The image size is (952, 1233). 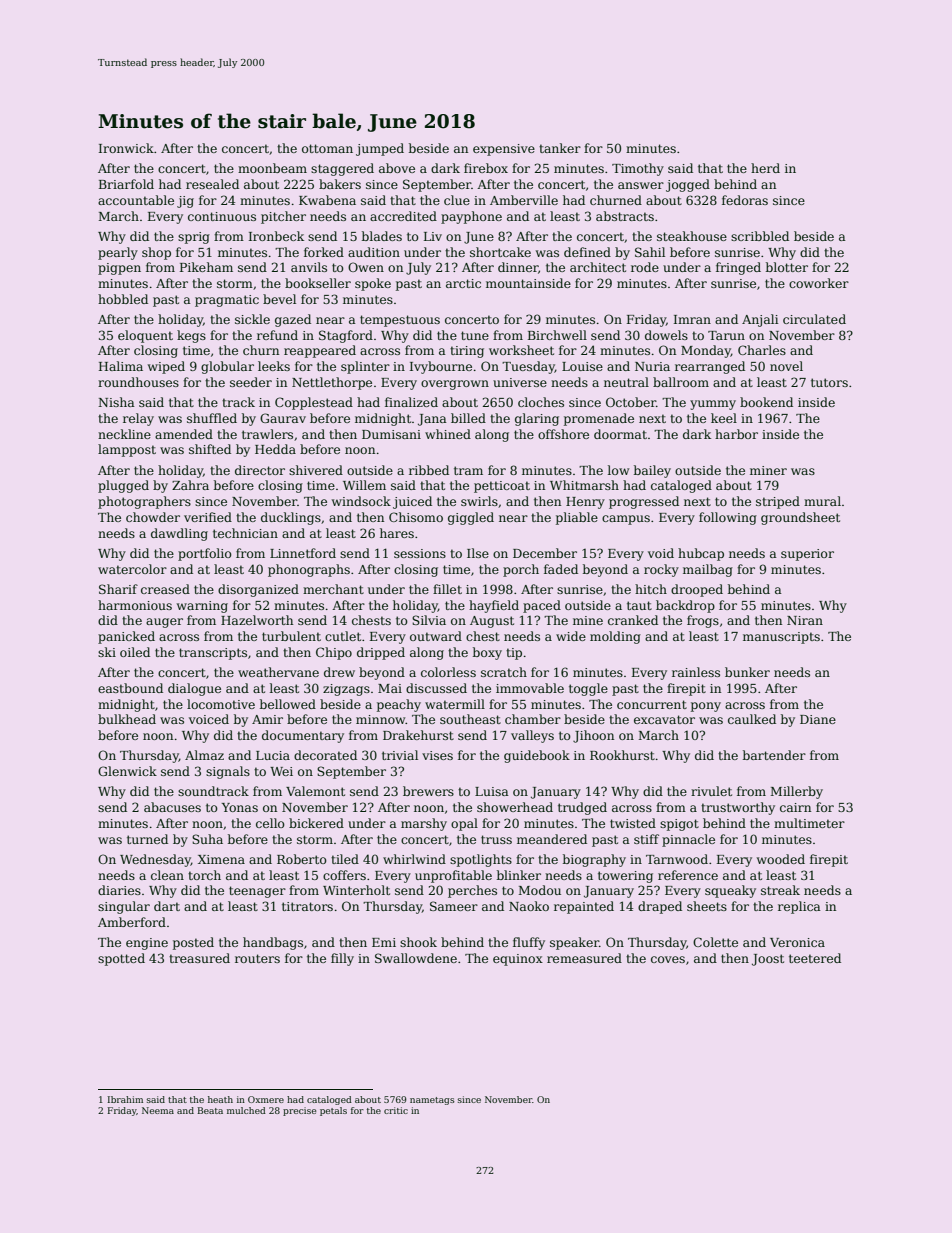 What do you see at coordinates (327, 148) in the document?
I see `ottoman` at bounding box center [327, 148].
